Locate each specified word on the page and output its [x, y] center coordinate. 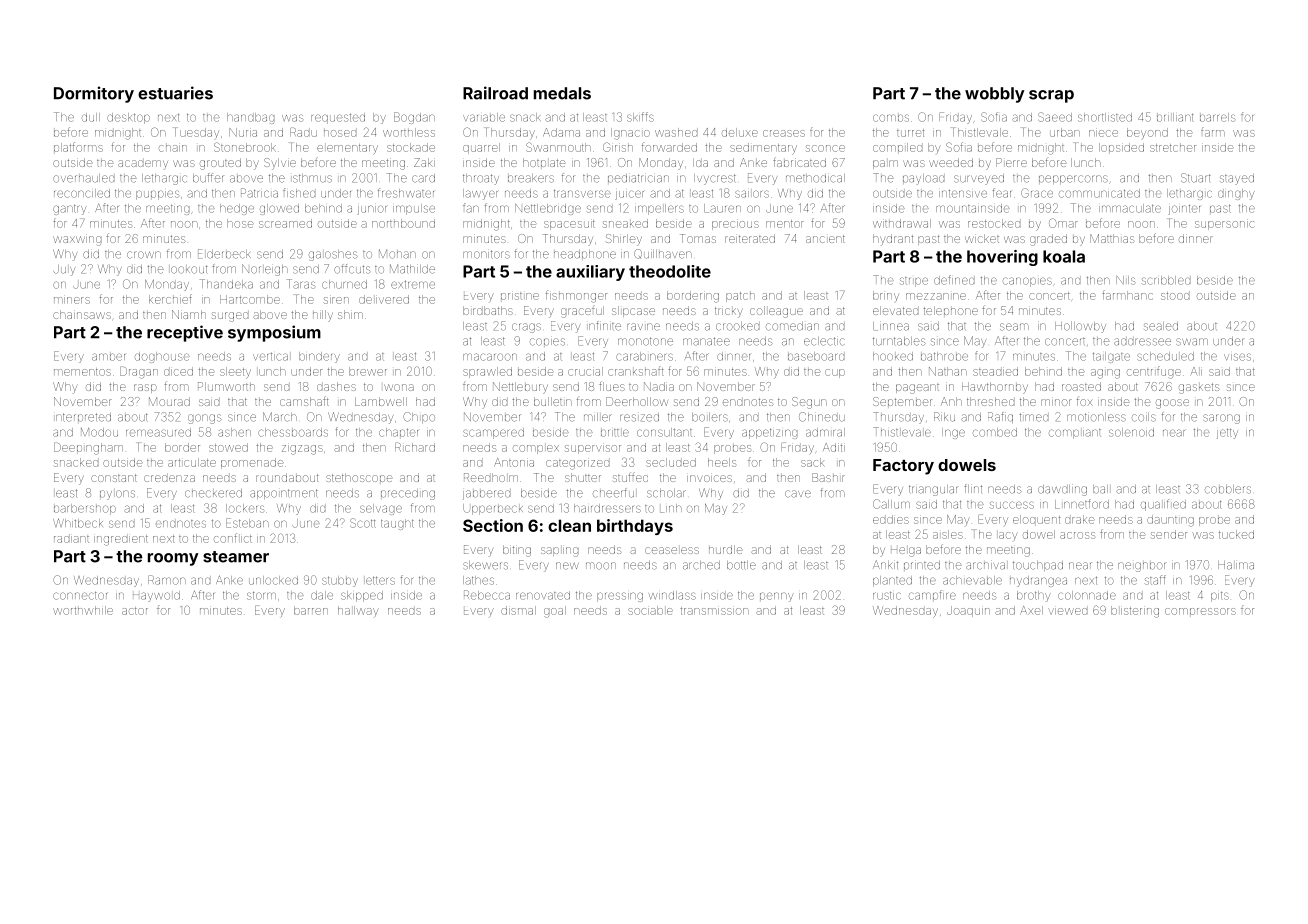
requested [338, 118]
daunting [1170, 521]
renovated [543, 595]
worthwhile [83, 610]
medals [562, 93]
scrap [1051, 96]
